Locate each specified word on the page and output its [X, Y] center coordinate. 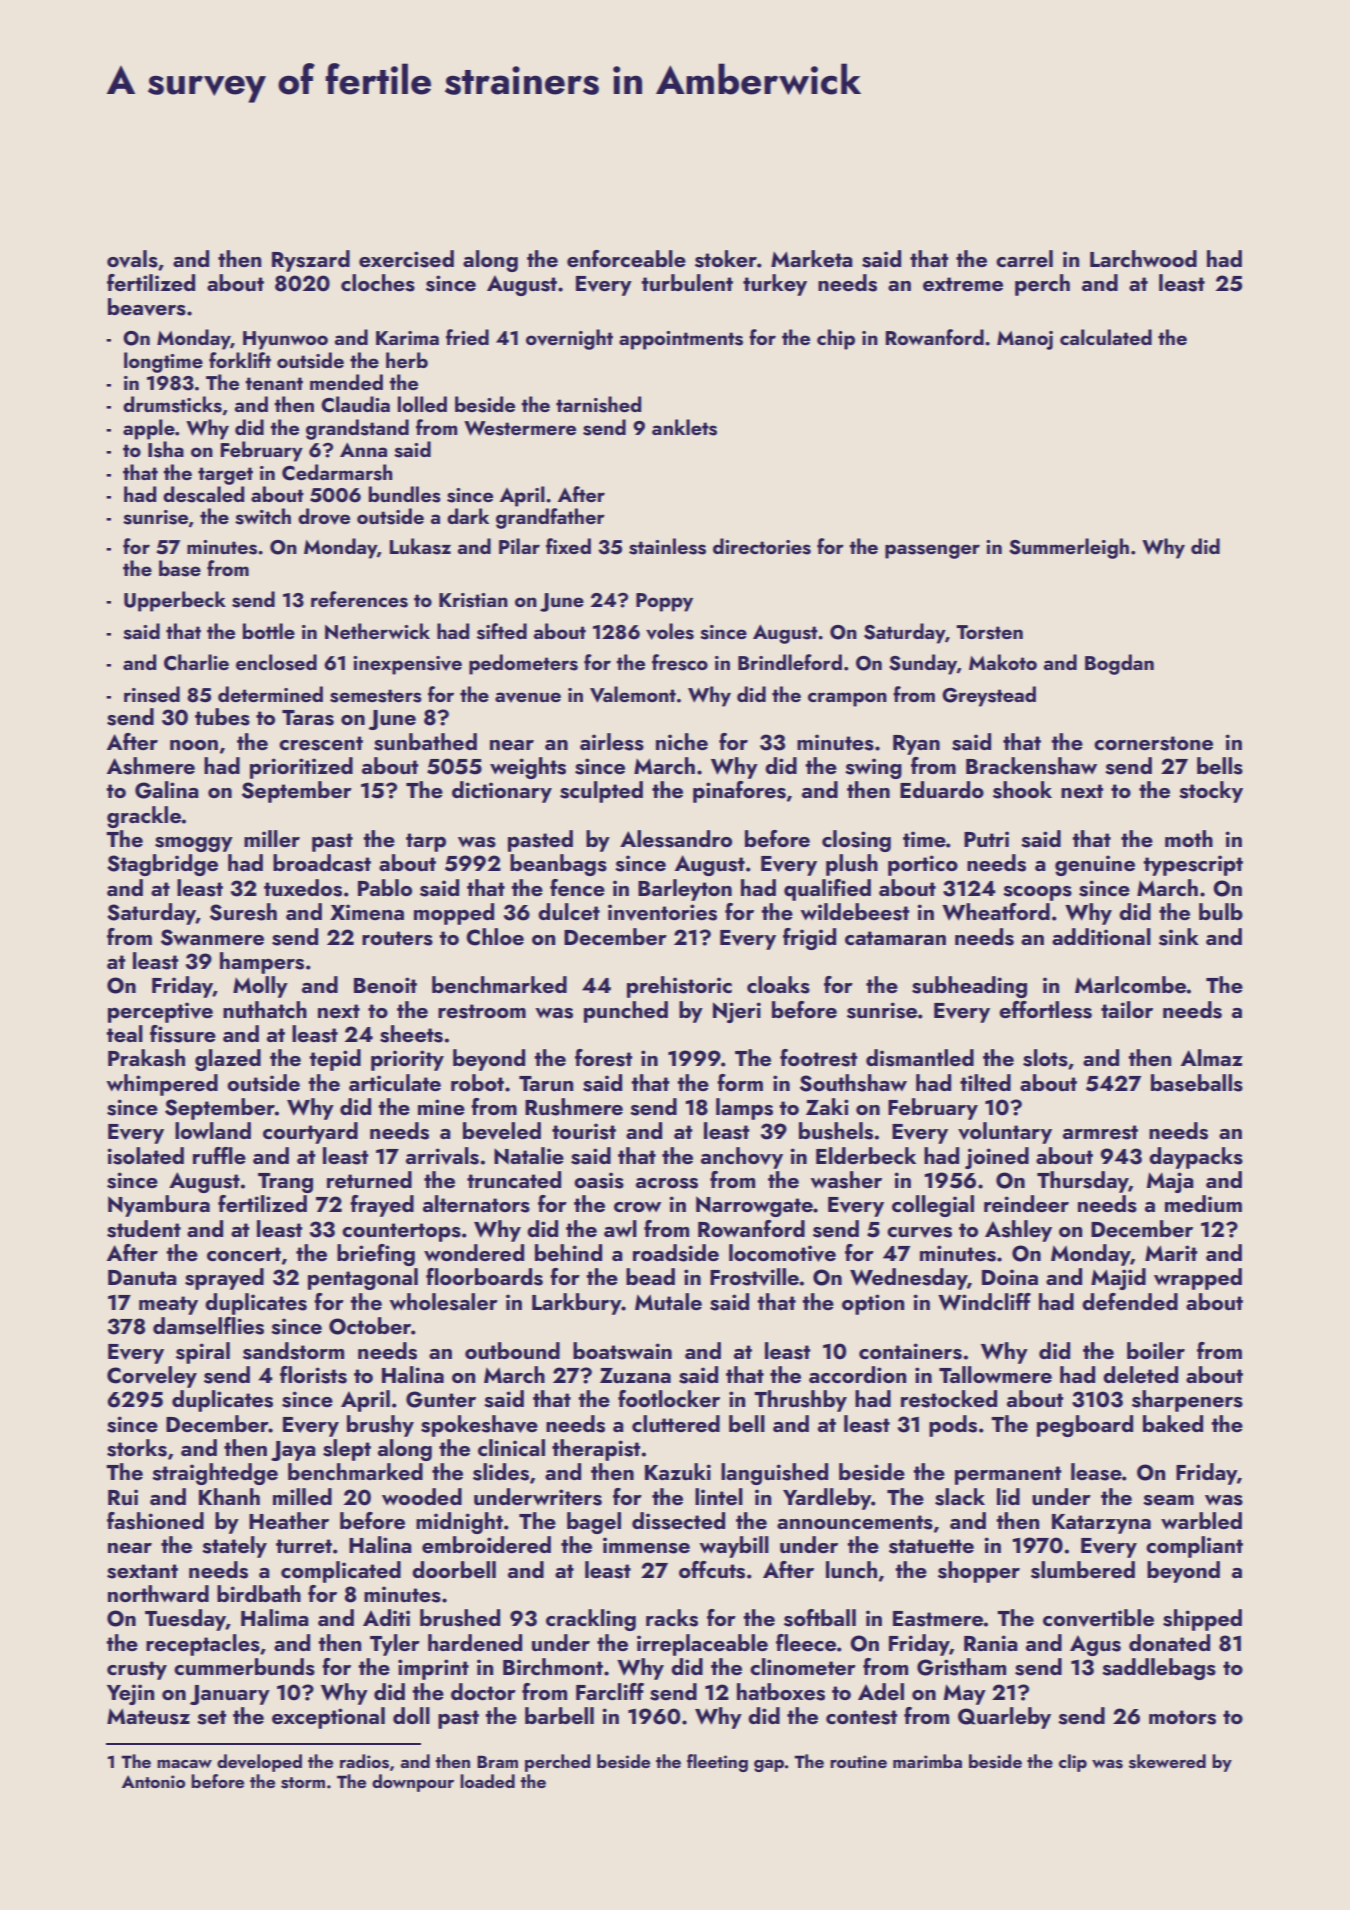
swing [873, 768]
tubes [222, 717]
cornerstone [1153, 743]
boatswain [622, 1351]
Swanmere [212, 937]
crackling [591, 1620]
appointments [681, 340]
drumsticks [172, 404]
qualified [827, 890]
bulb [1221, 911]
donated [1169, 1642]
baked [1173, 1423]
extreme [963, 284]
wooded [422, 1496]
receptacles [203, 1645]
